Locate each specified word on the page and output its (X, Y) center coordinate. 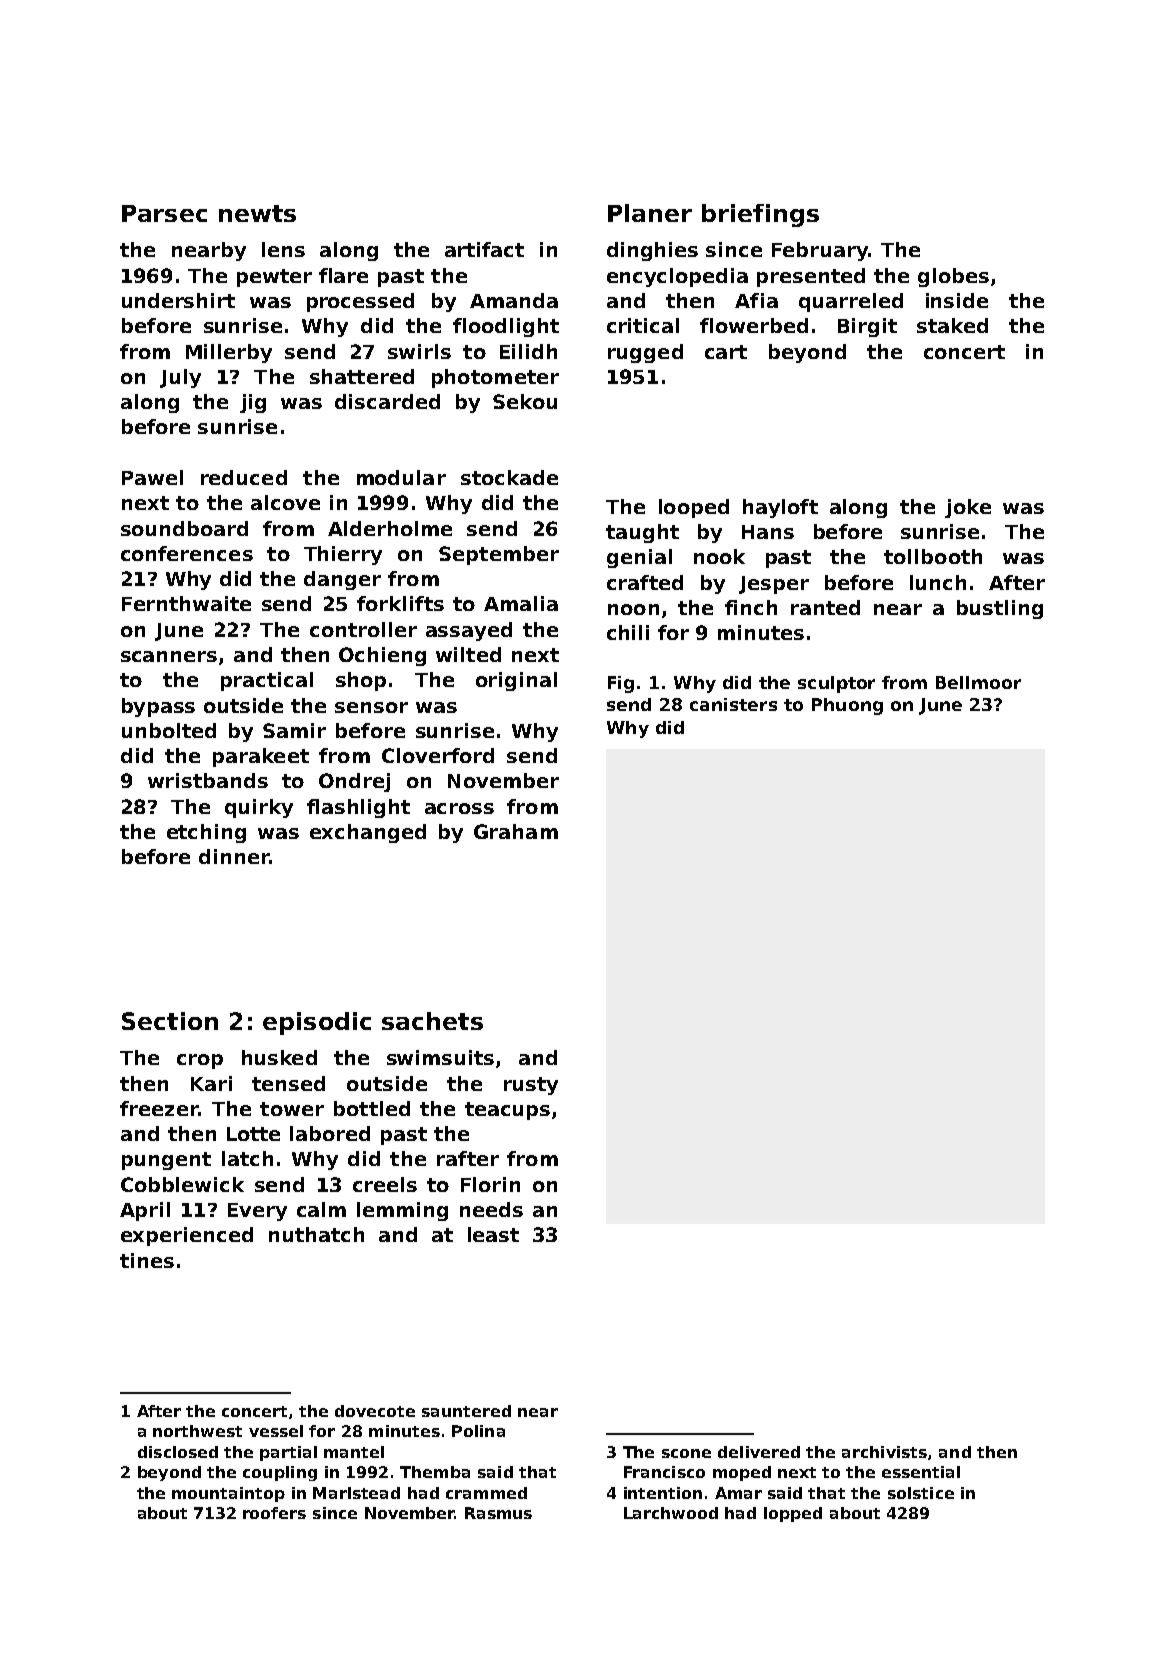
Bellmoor (978, 682)
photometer (495, 378)
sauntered (466, 1411)
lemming (402, 1211)
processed (360, 302)
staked (952, 325)
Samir (294, 730)
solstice (921, 1493)
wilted (468, 654)
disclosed (178, 1452)
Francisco (664, 1472)
